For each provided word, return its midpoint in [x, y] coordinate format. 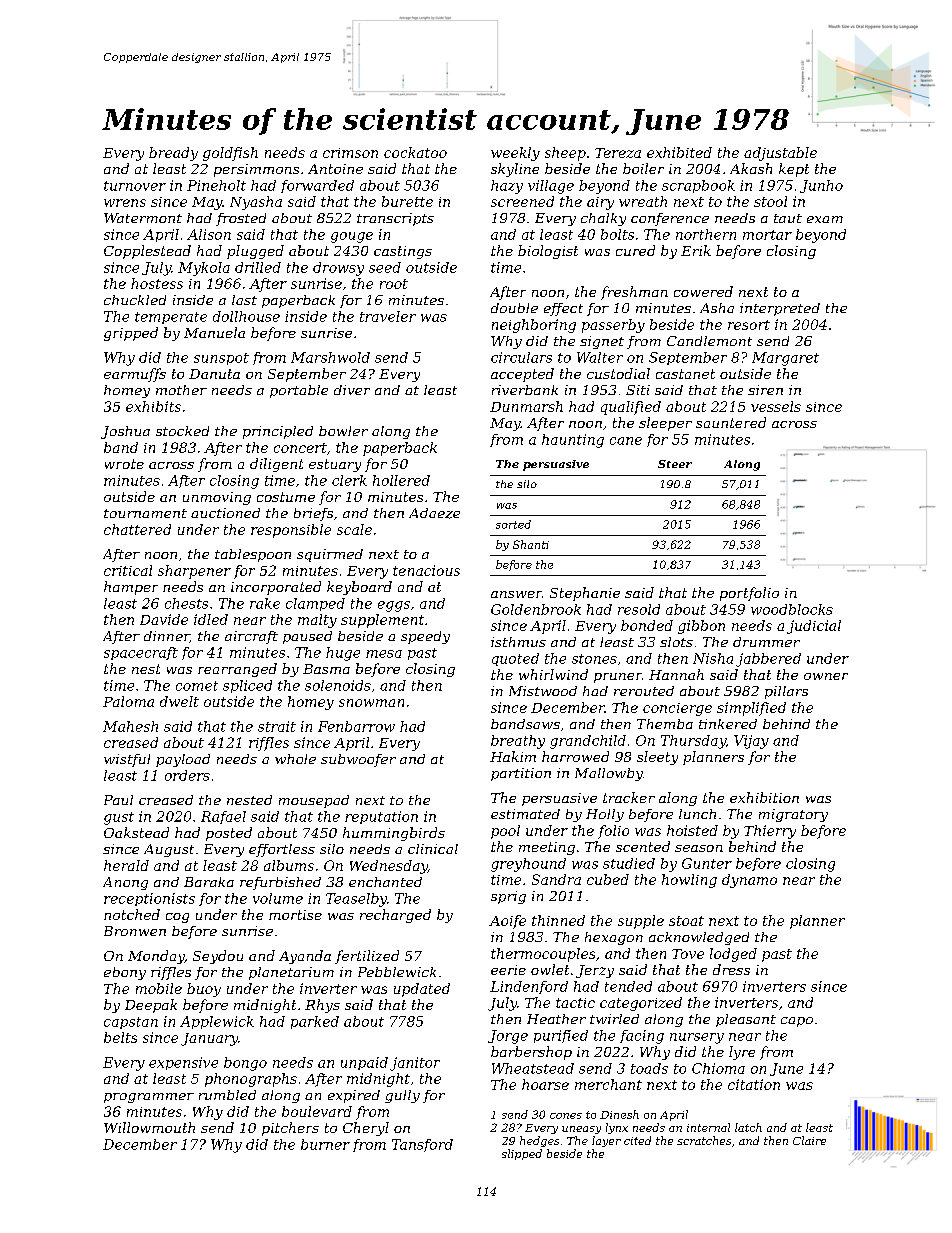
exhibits [153, 406]
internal [708, 1127]
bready [173, 154]
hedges [539, 1141]
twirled [614, 1019]
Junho [821, 186]
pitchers [290, 1129]
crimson [350, 153]
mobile [159, 988]
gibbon [701, 627]
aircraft [251, 637]
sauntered [731, 422]
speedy [425, 637]
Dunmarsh [526, 406]
